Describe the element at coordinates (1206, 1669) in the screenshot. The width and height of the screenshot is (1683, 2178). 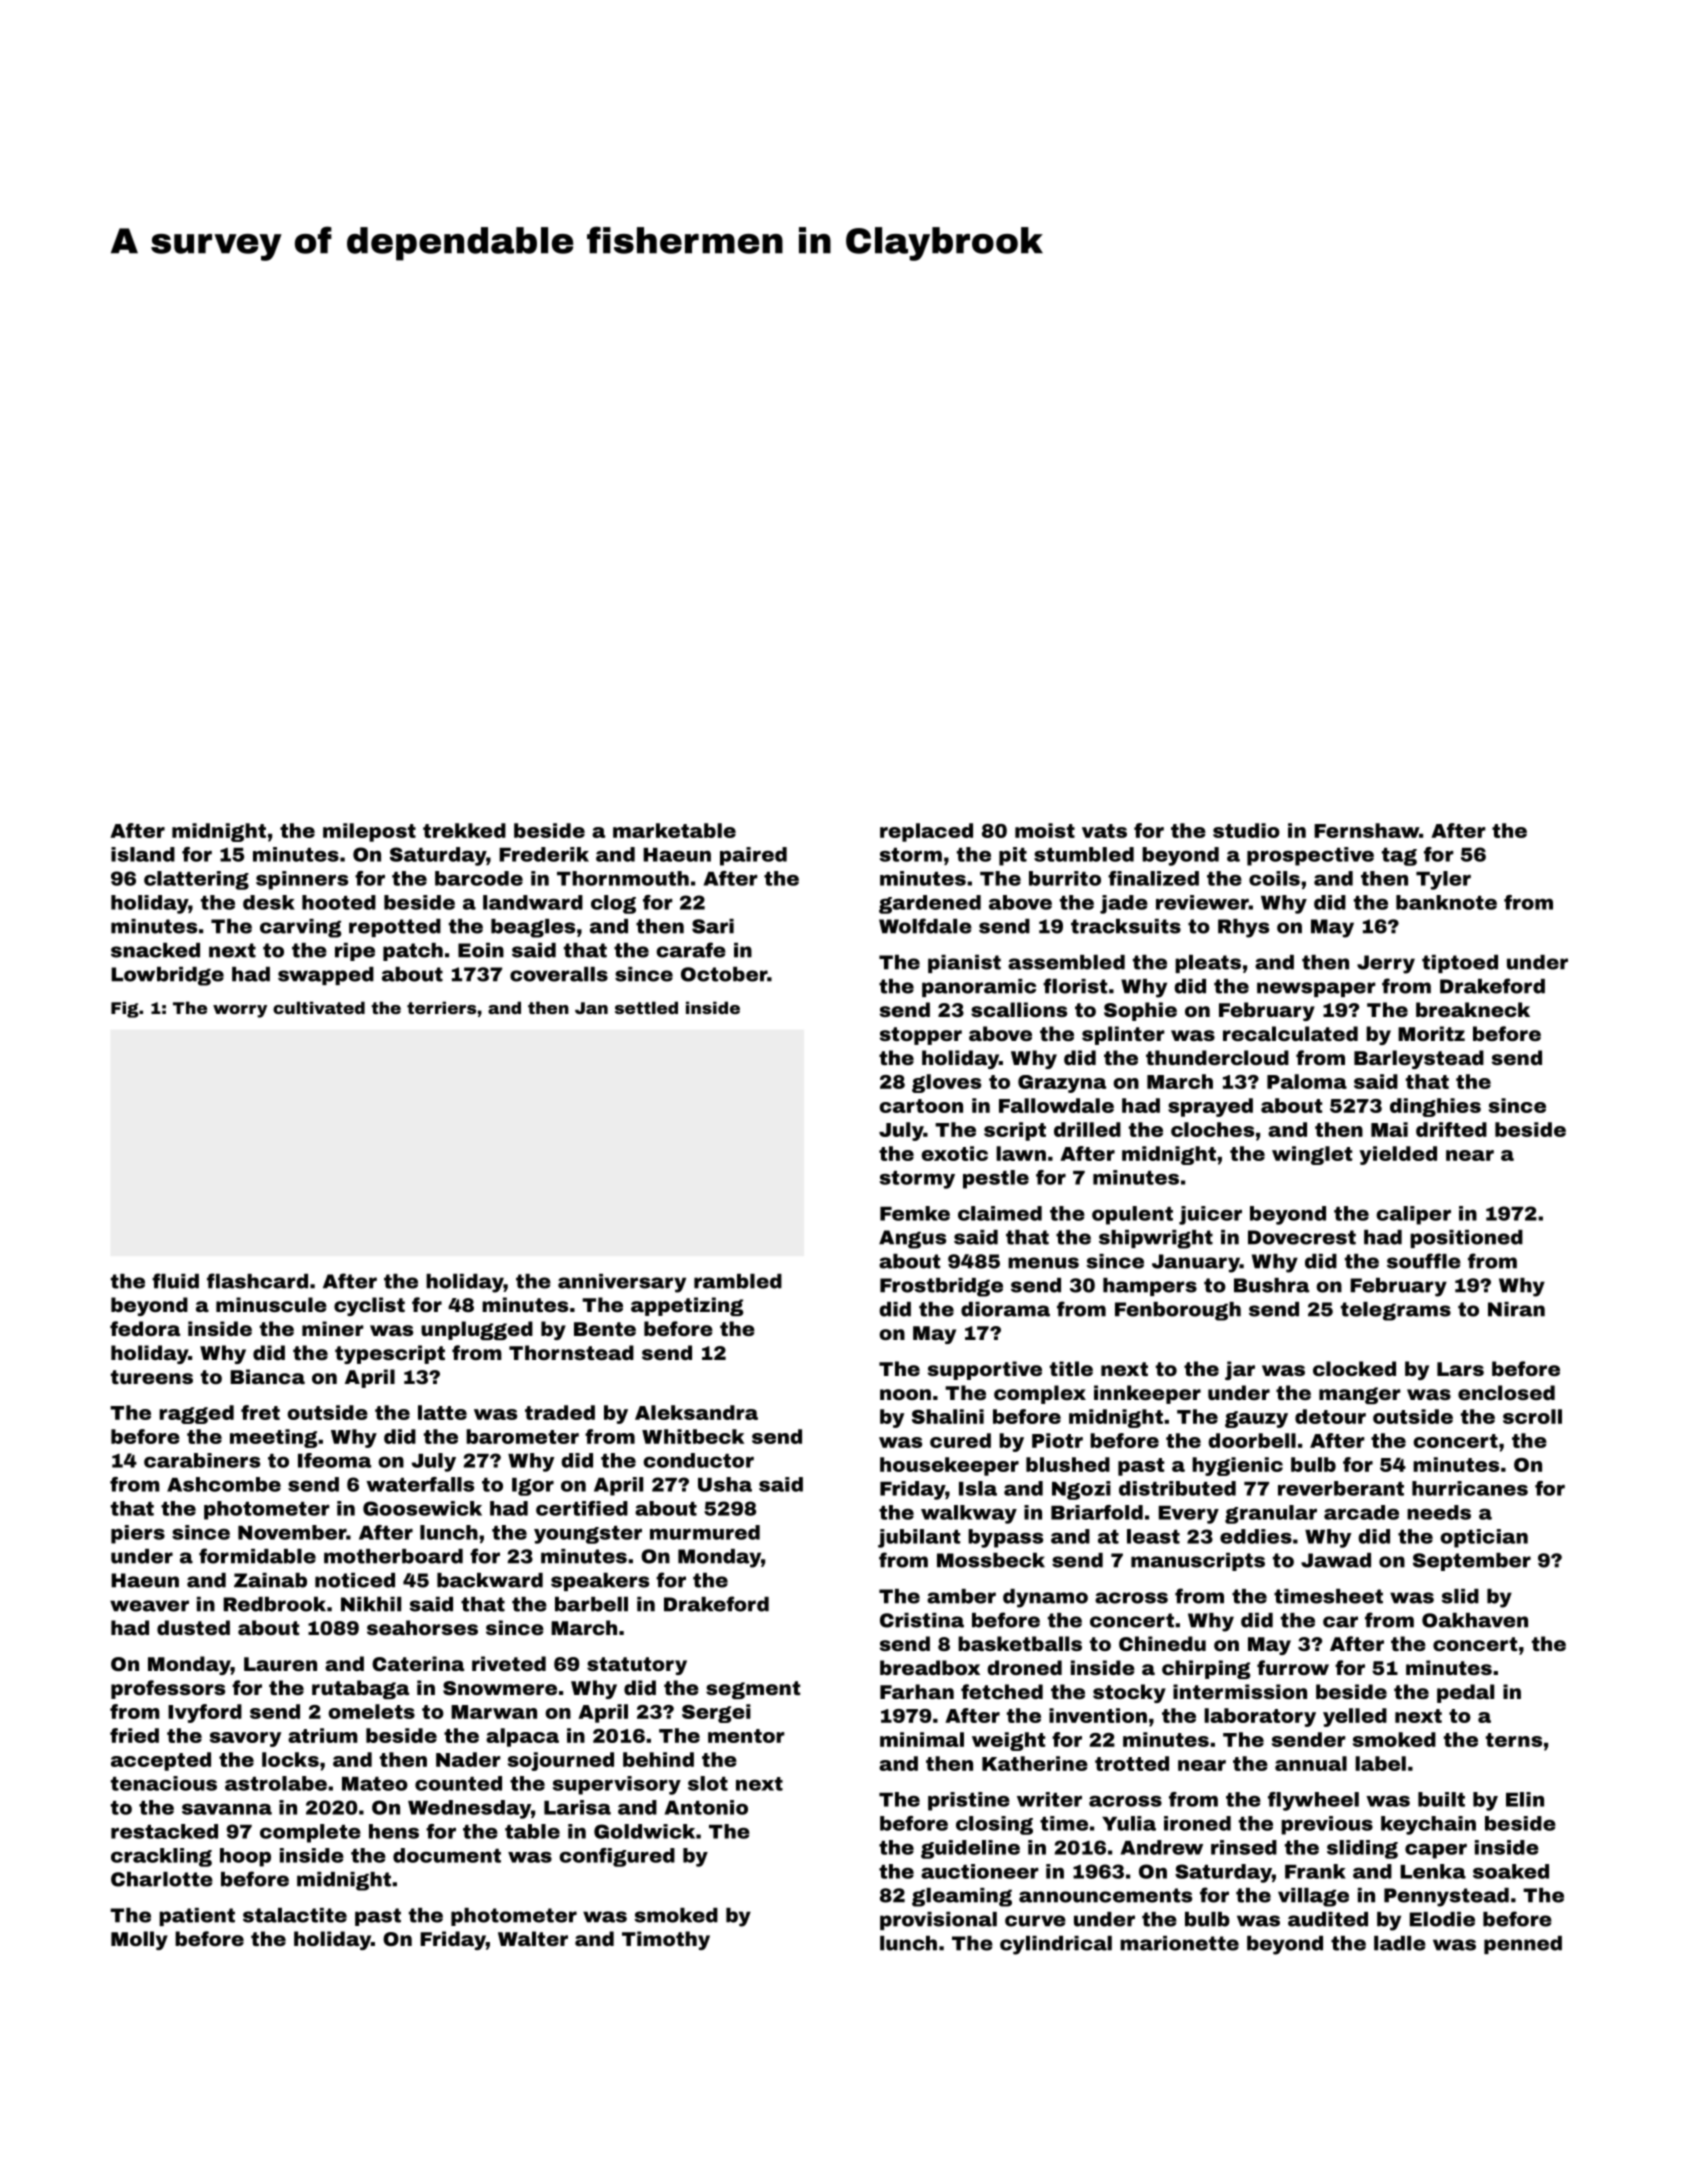
I see `chirping` at that location.
